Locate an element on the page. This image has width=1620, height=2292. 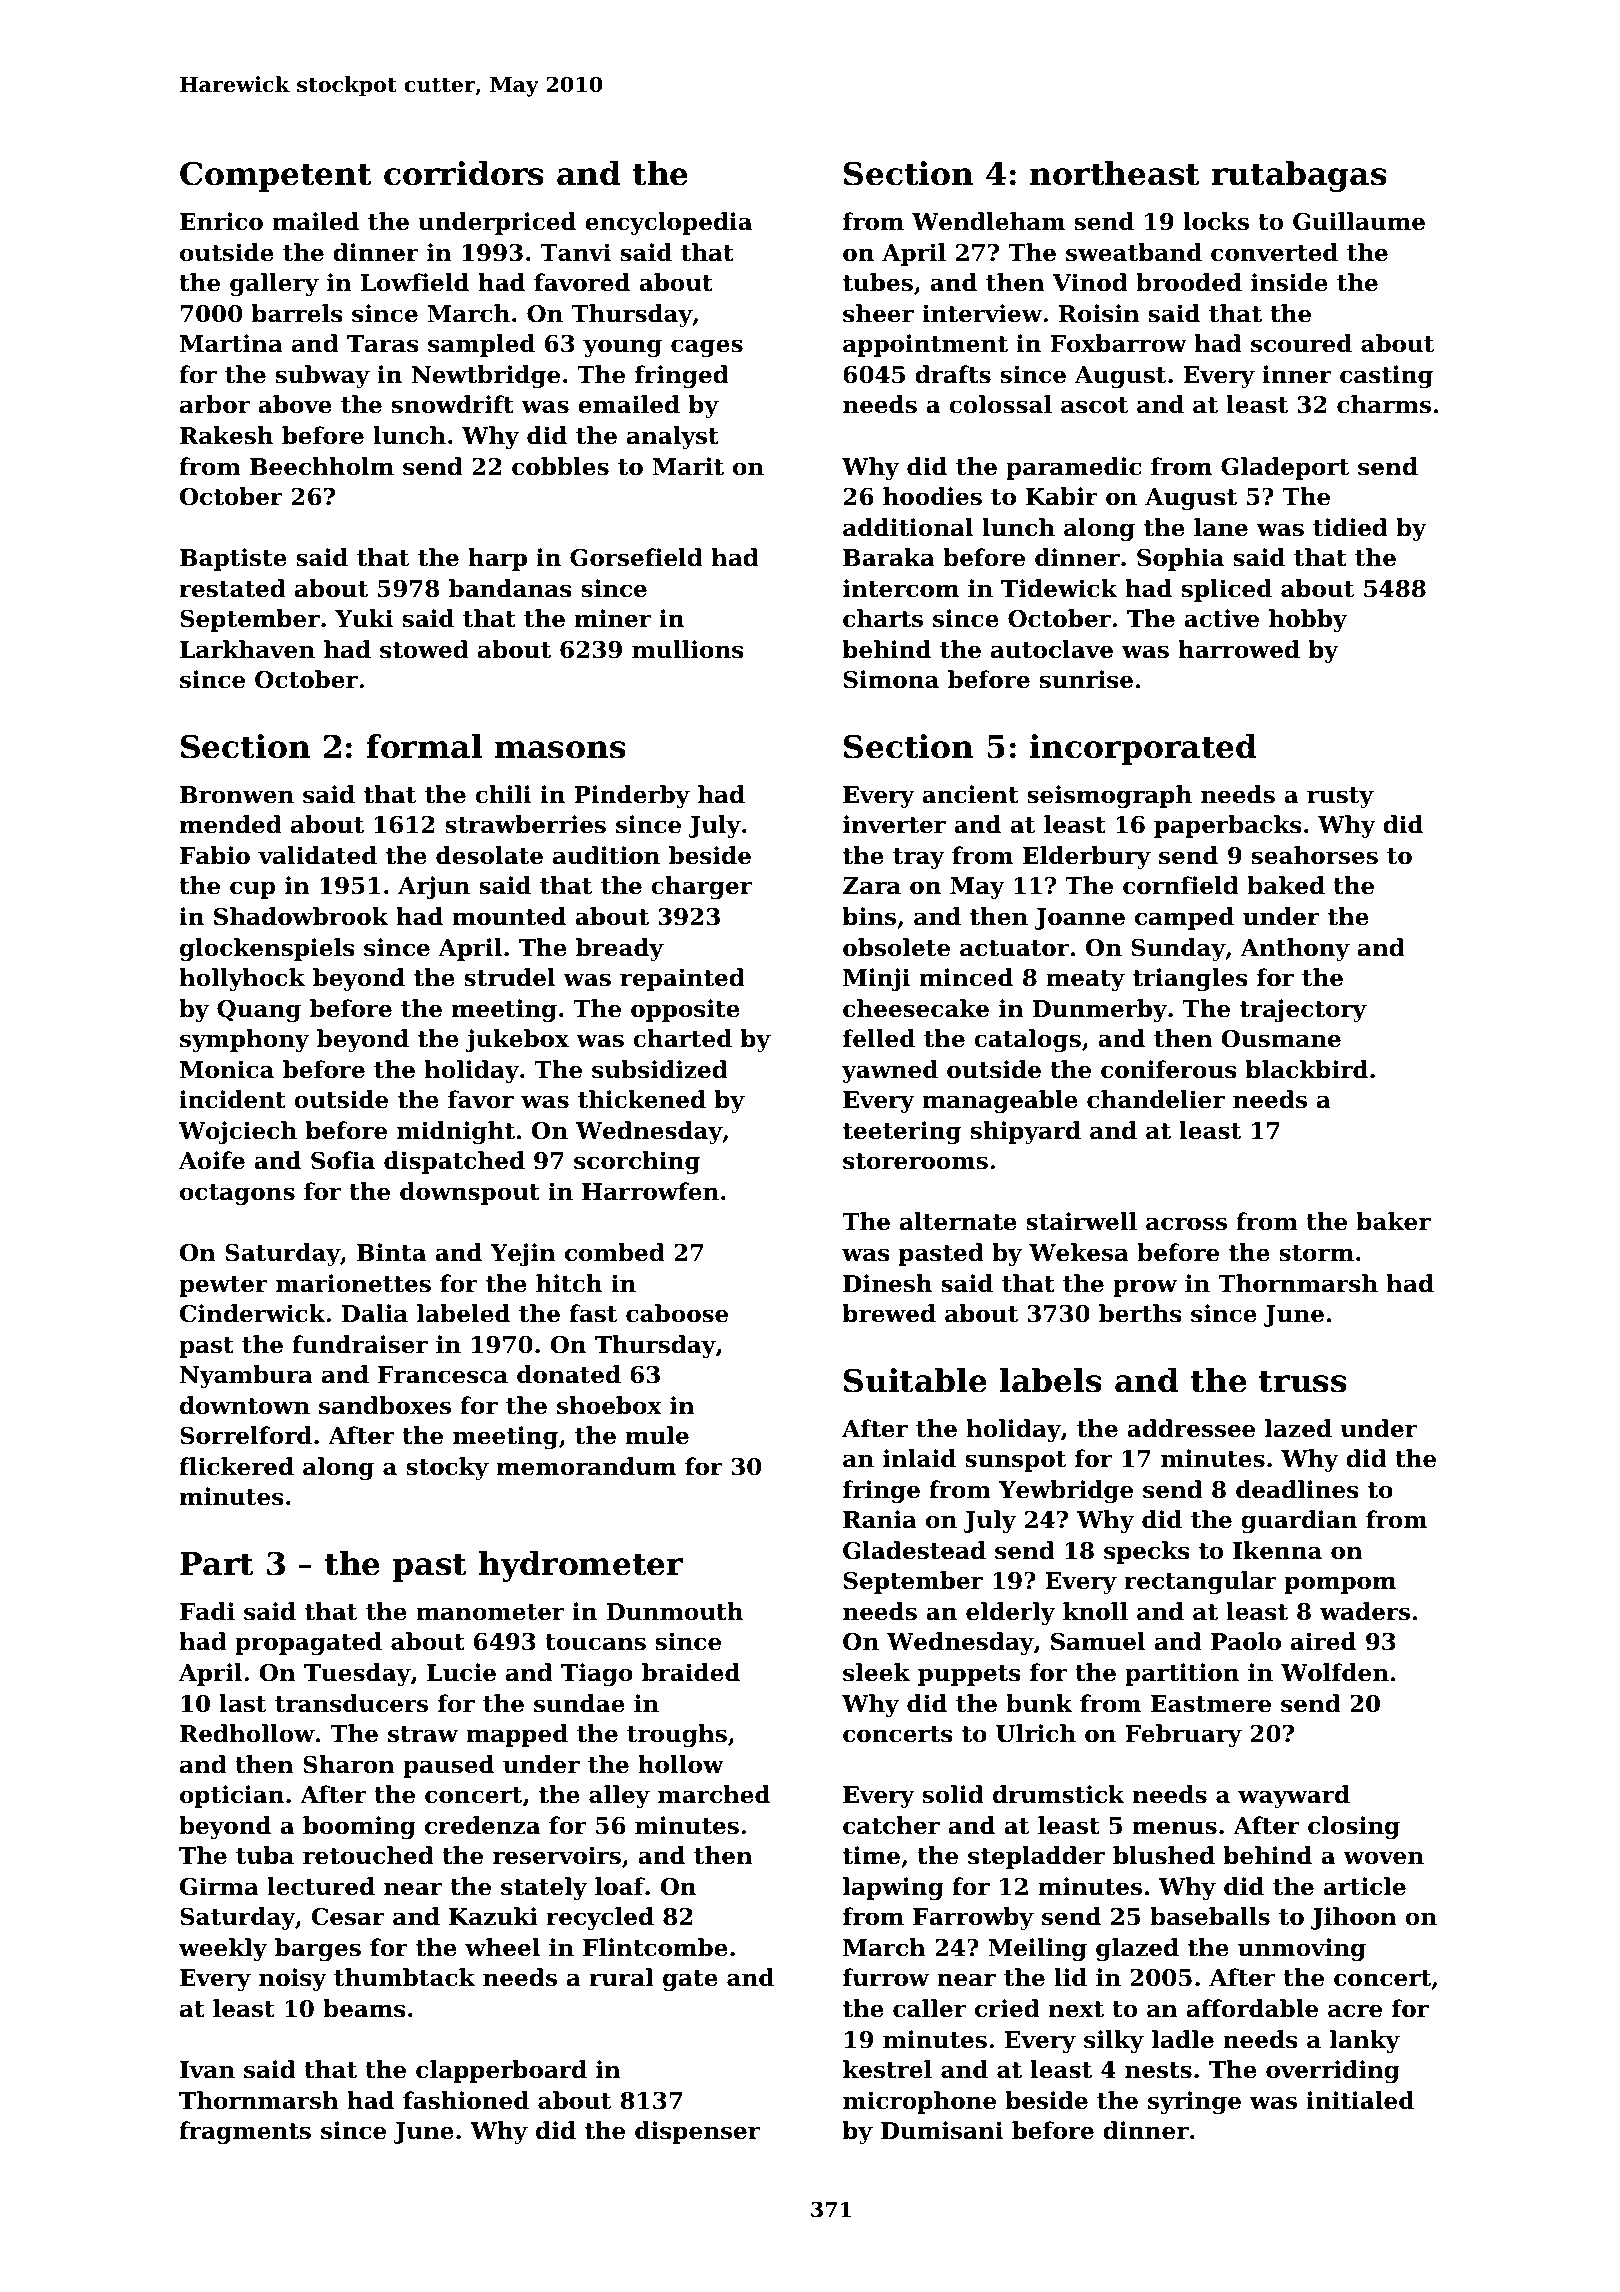
octagons is located at coordinates (237, 1194).
